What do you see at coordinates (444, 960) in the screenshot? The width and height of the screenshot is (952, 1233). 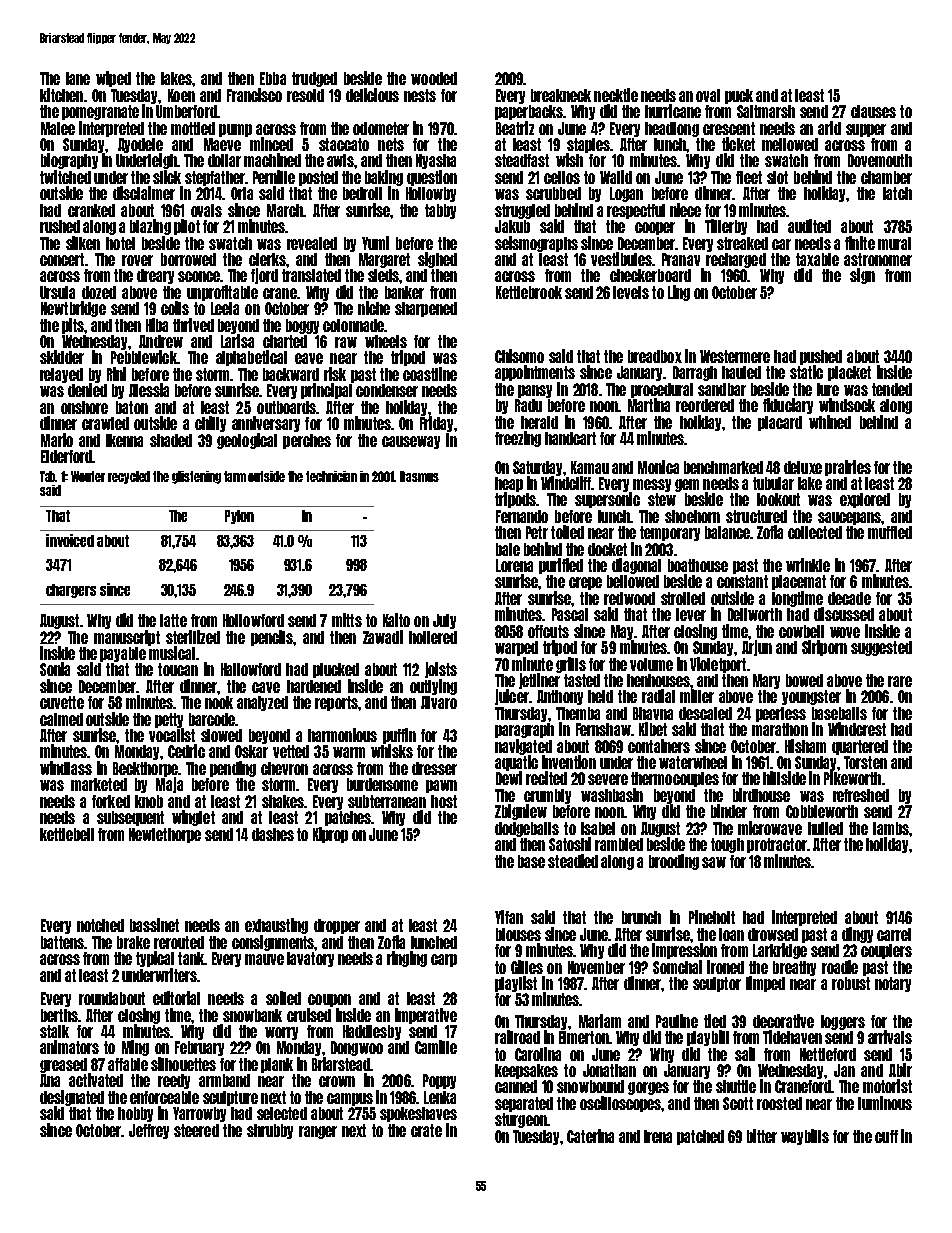 I see `carp` at bounding box center [444, 960].
